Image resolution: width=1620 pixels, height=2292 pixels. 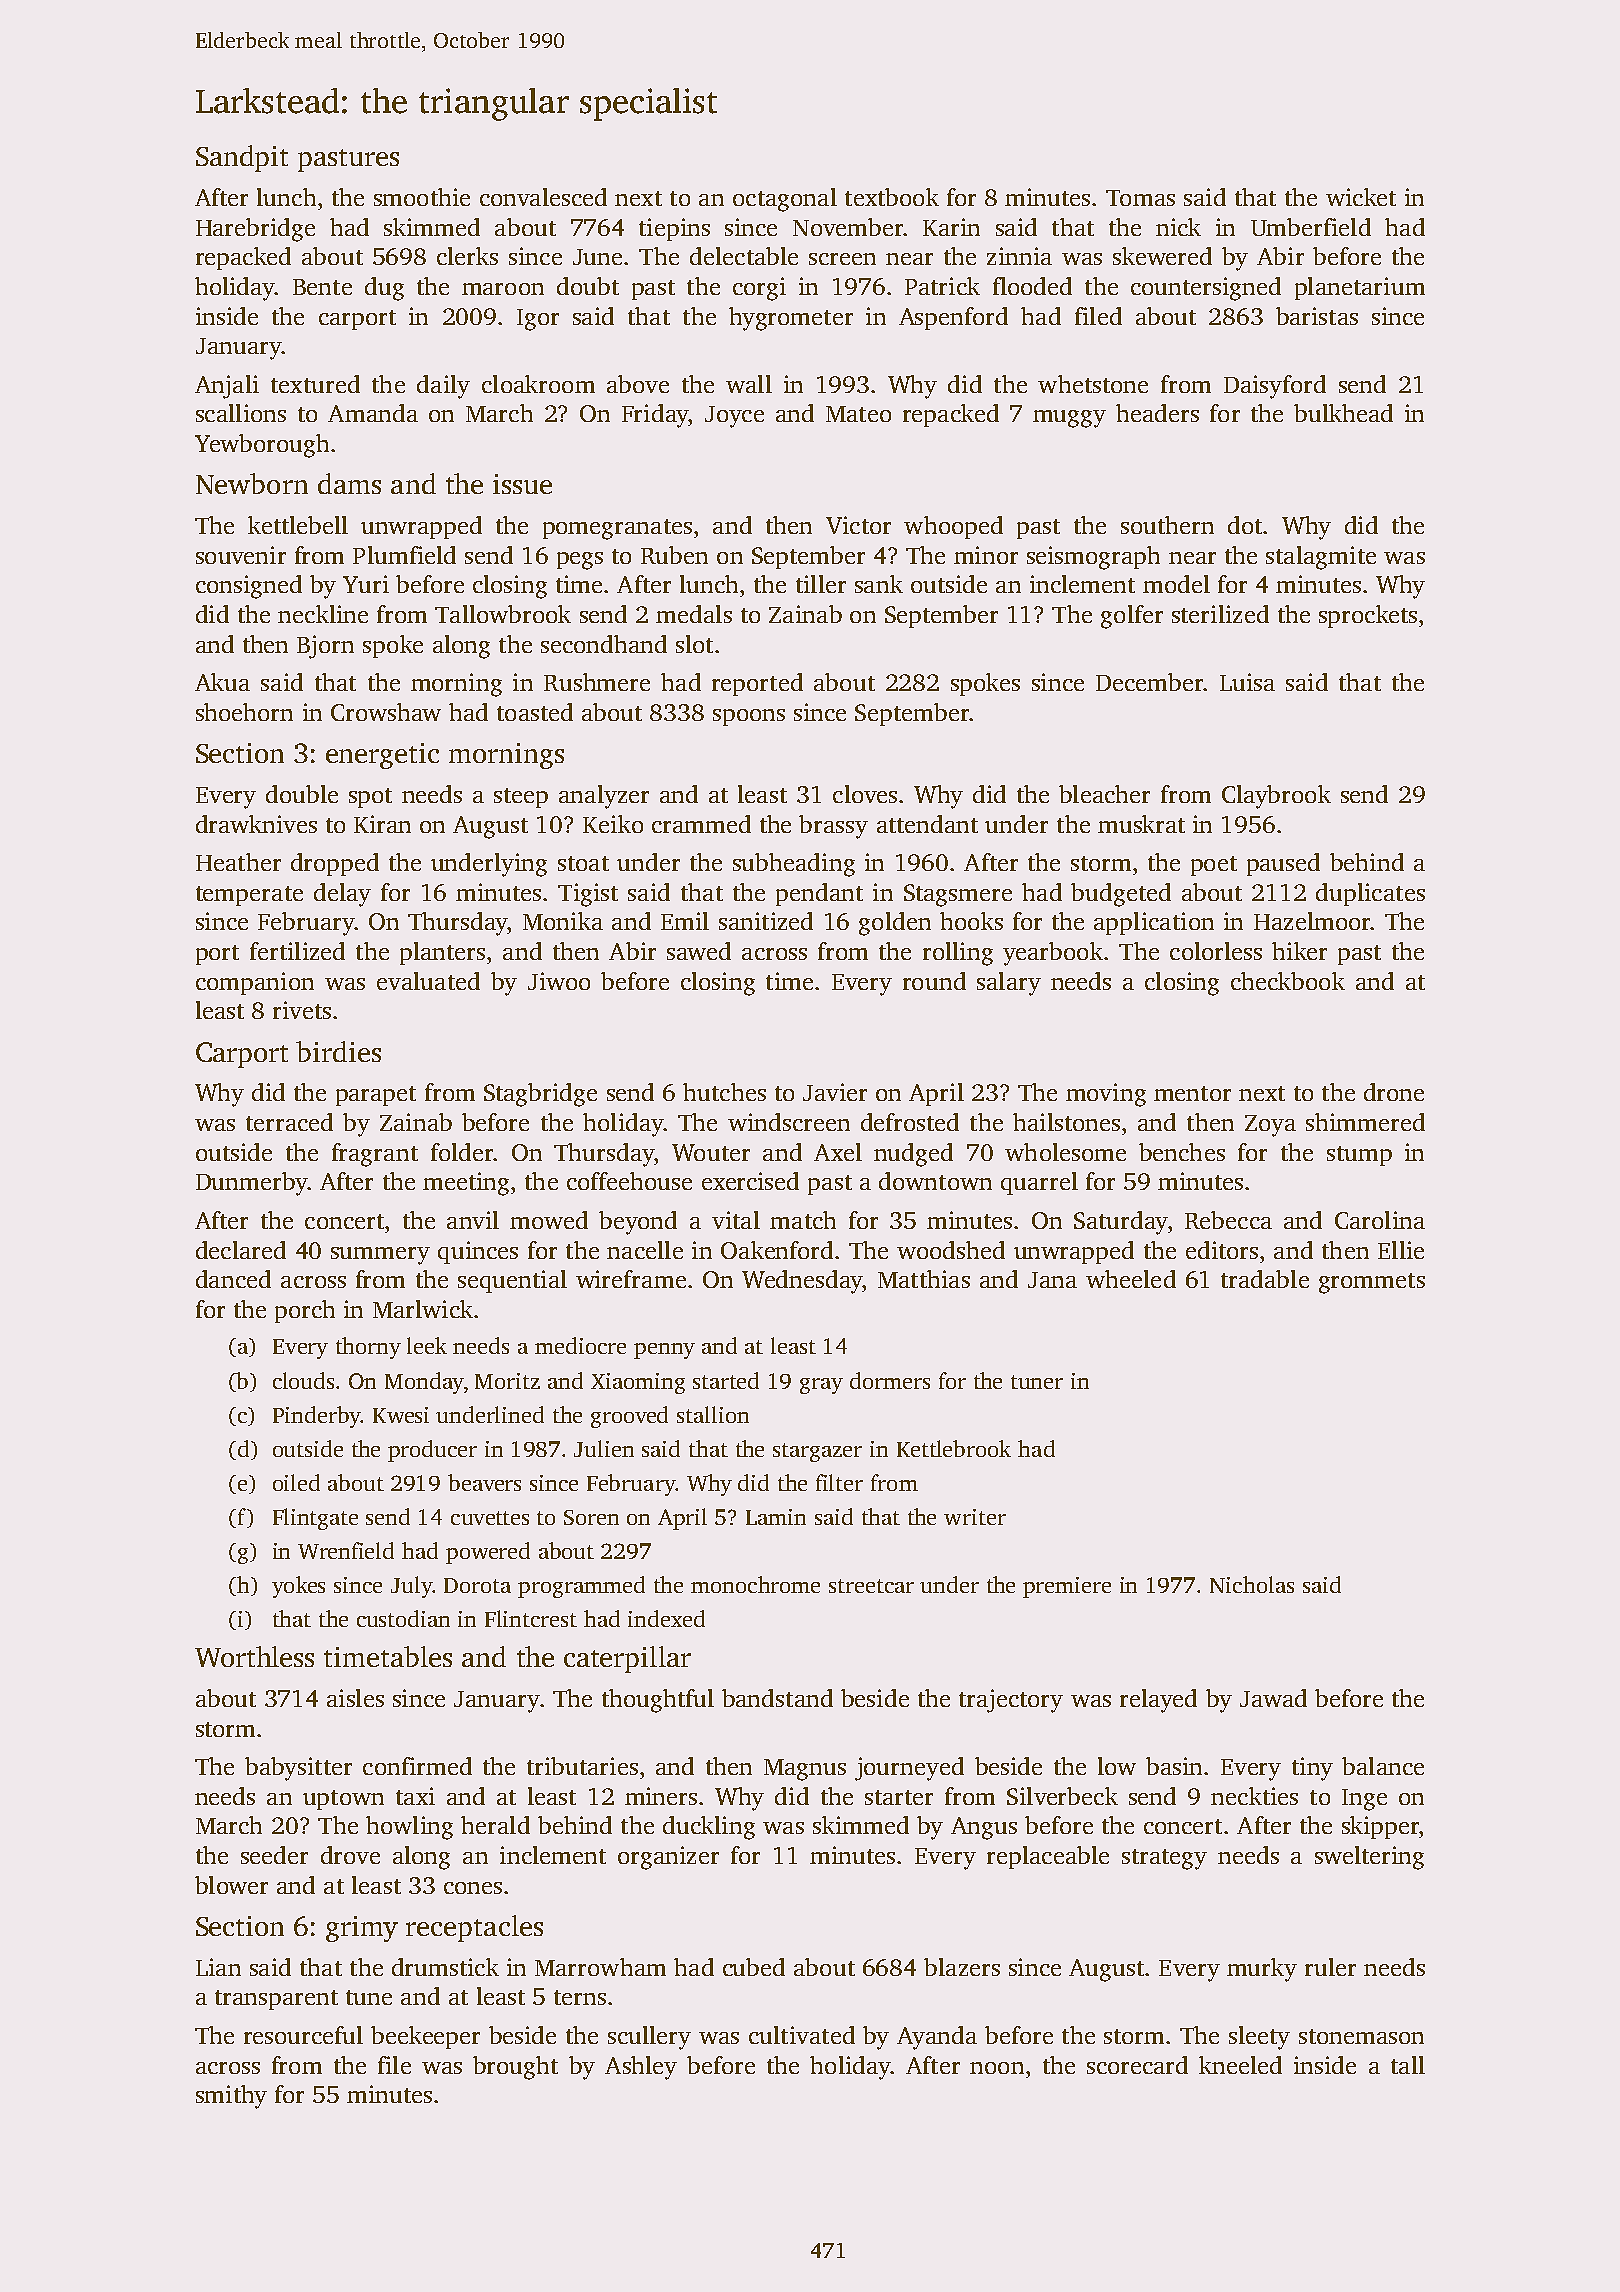 What do you see at coordinates (604, 1448) in the image?
I see `Julien` at bounding box center [604, 1448].
